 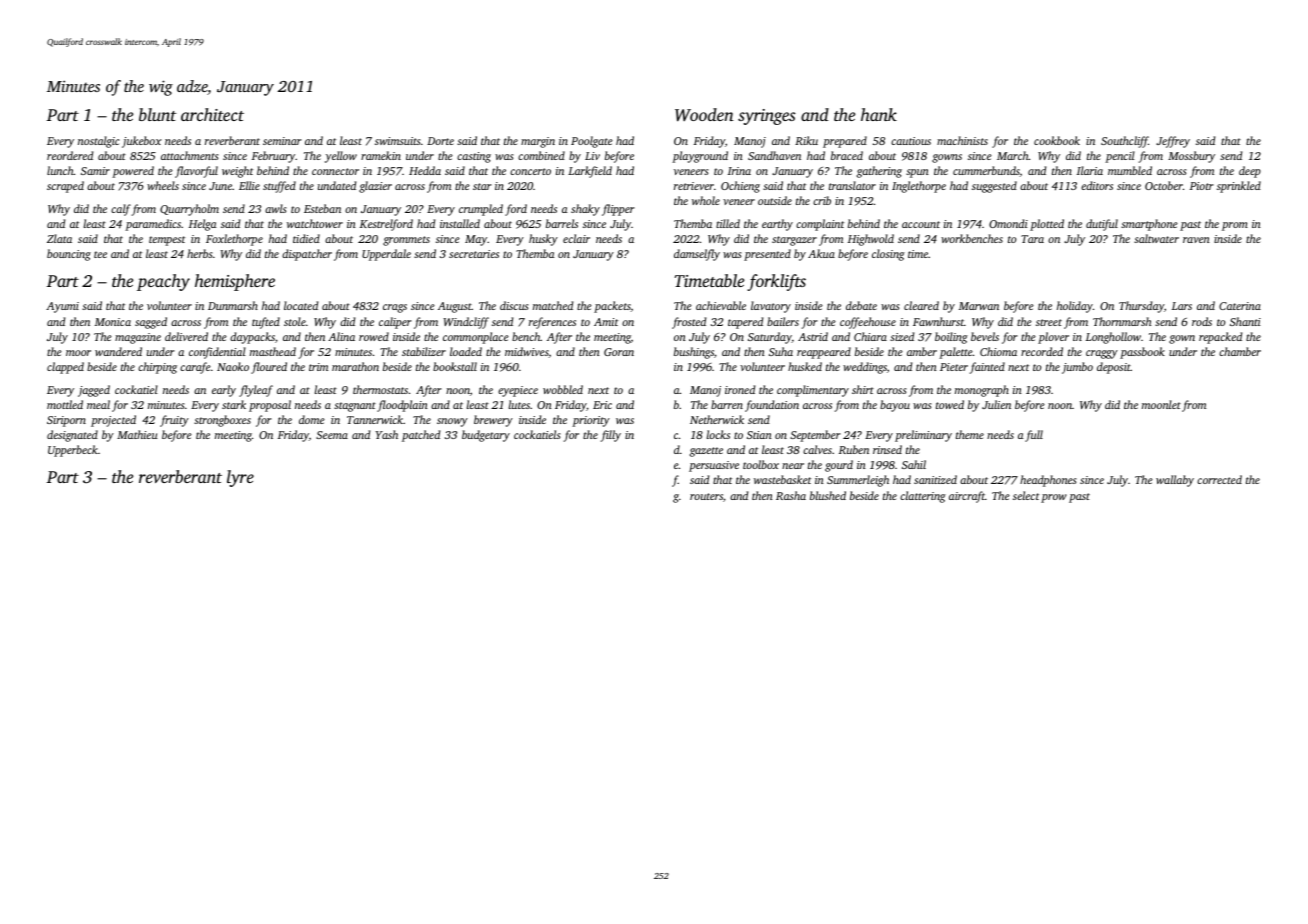 I want to click on headphones, so click(x=1048, y=481).
